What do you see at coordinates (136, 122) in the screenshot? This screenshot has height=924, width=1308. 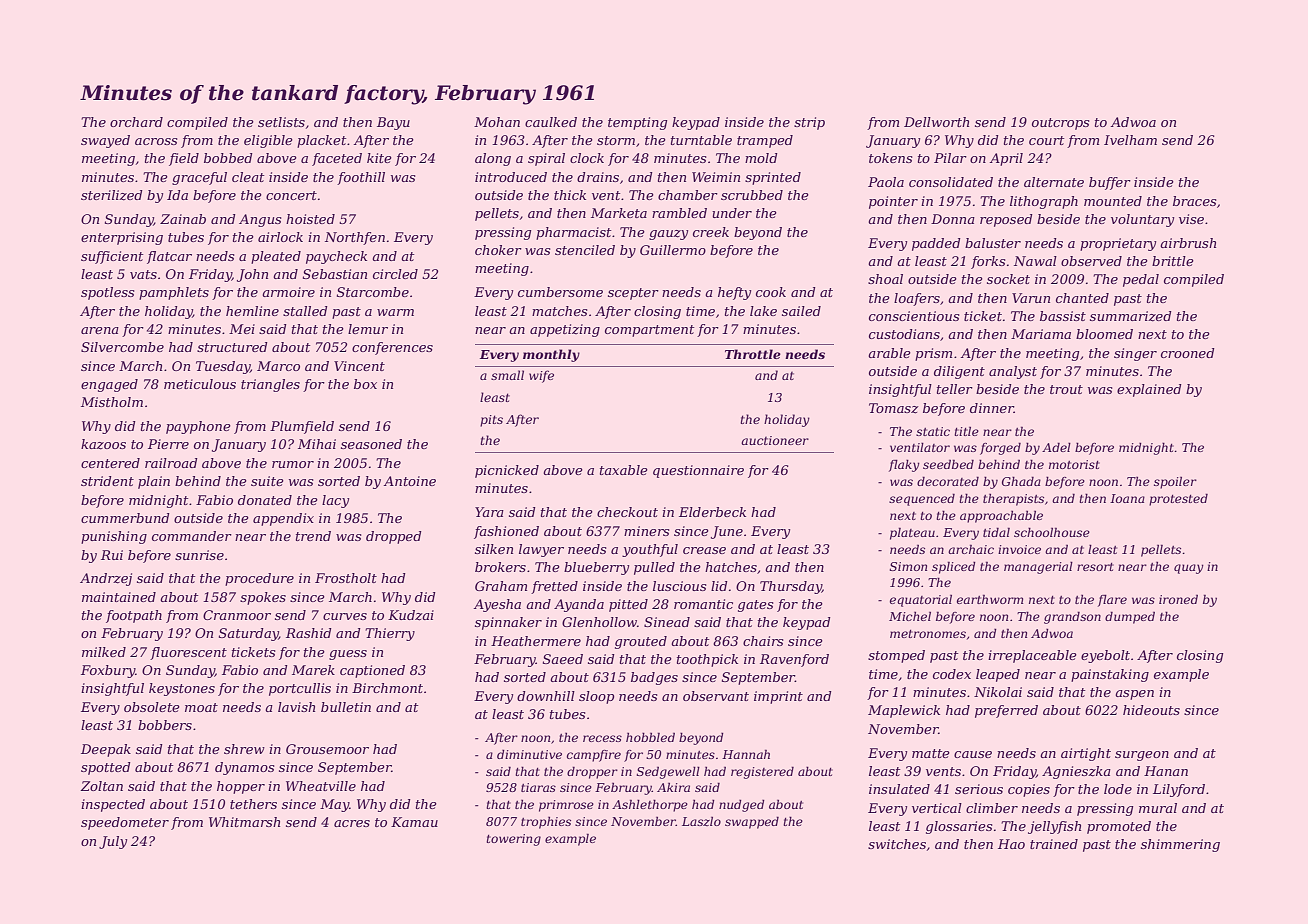 I see `orchard` at bounding box center [136, 122].
